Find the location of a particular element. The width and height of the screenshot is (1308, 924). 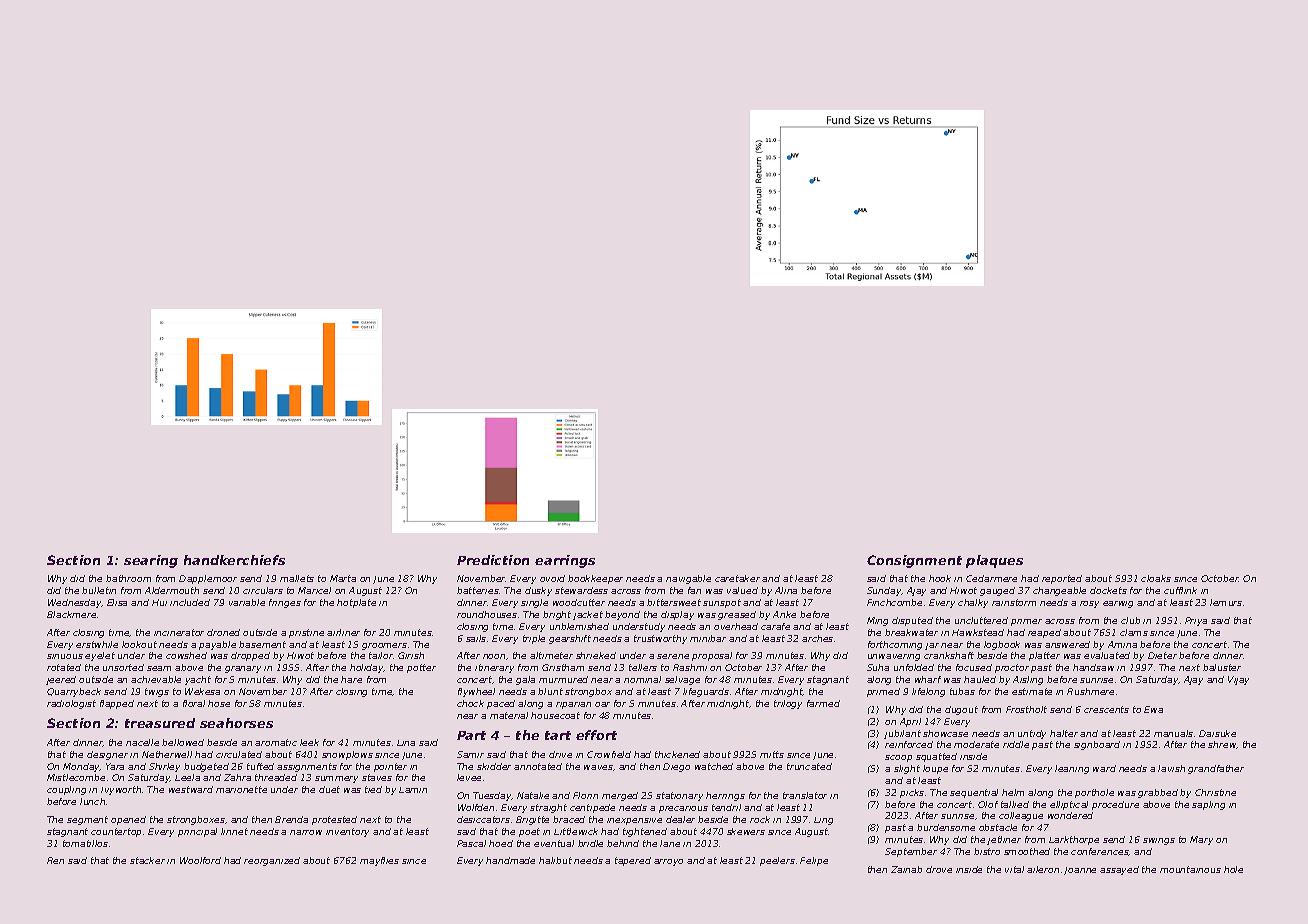

mitts is located at coordinates (772, 754).
